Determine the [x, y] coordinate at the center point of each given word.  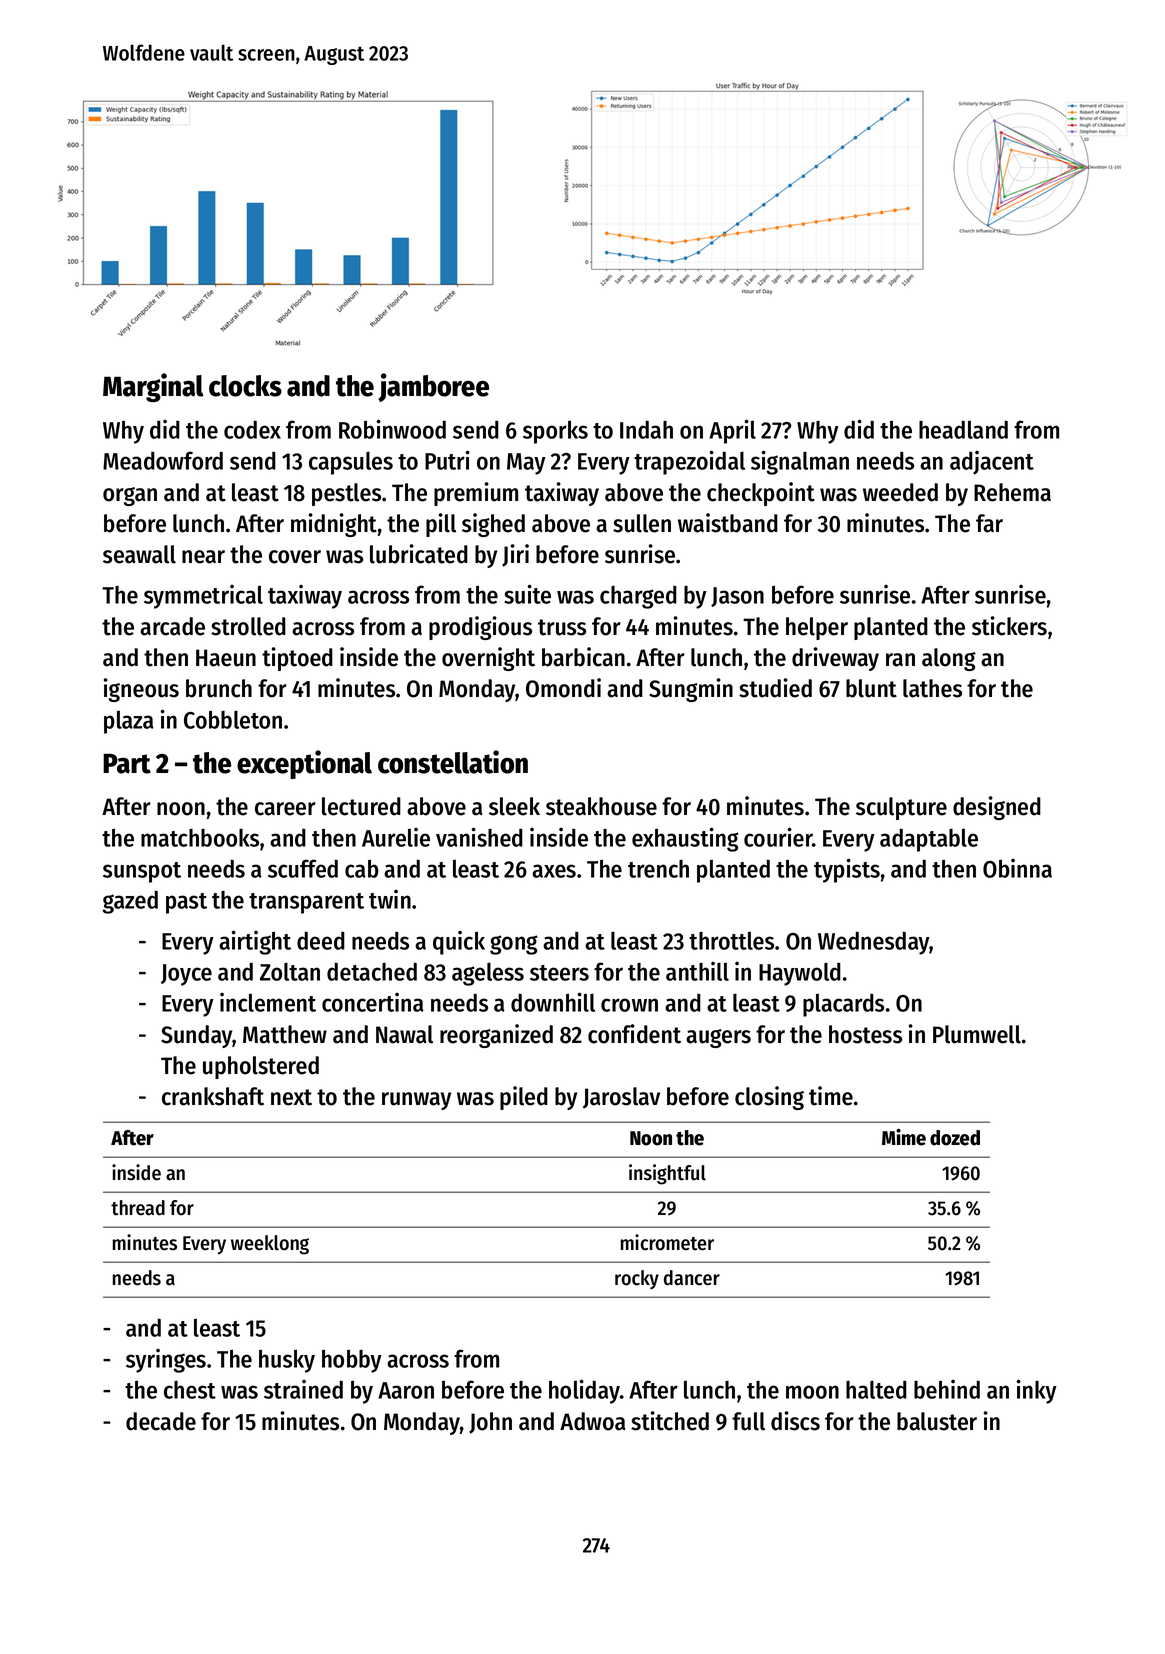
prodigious [480, 628]
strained [303, 1389]
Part [127, 764]
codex [252, 429]
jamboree [433, 387]
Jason [737, 597]
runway [416, 1101]
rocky [637, 1279]
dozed [955, 1138]
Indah [646, 429]
